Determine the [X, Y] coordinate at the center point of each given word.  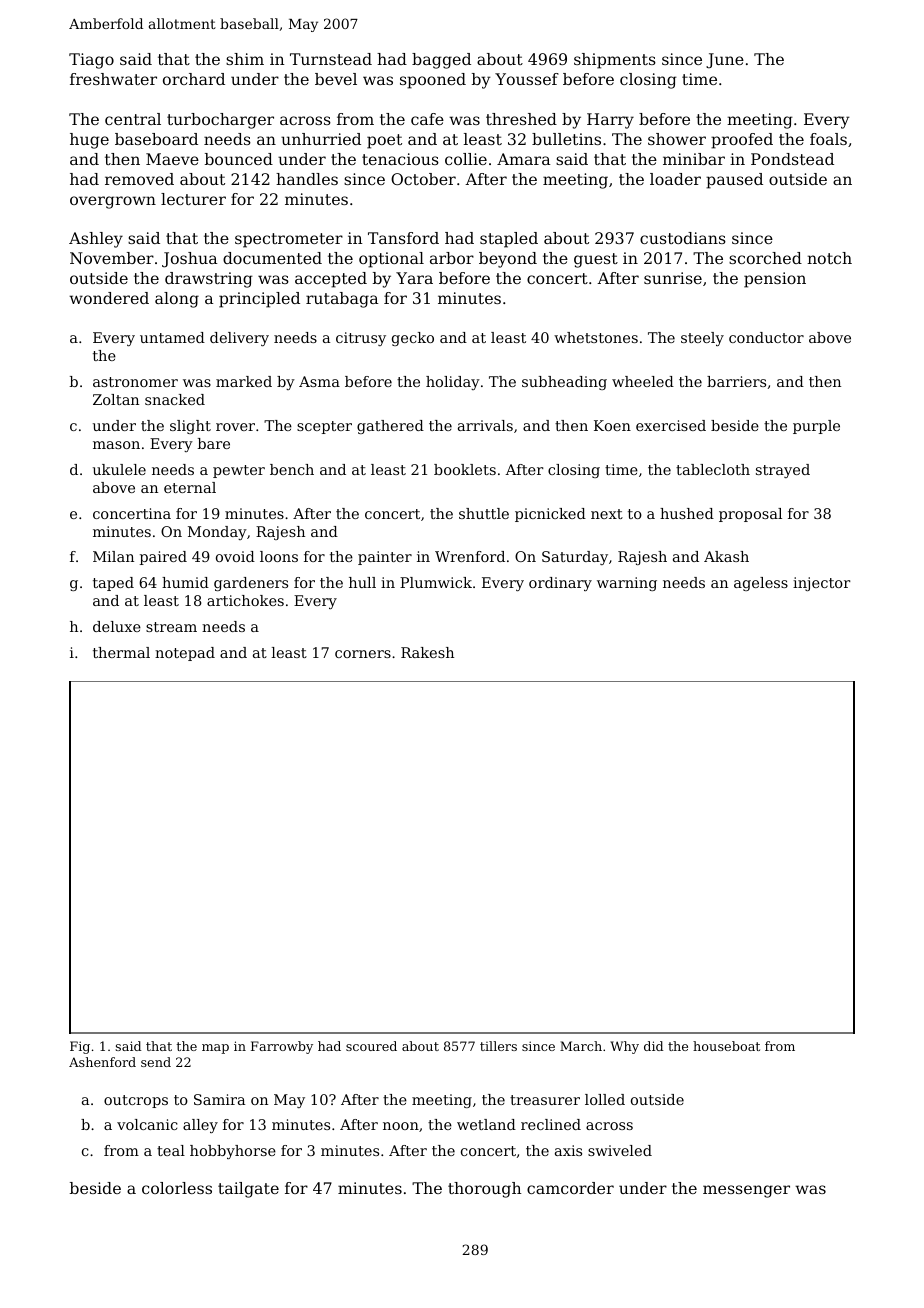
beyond [508, 260]
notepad [185, 654]
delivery [239, 339]
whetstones [596, 337]
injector [822, 584]
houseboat [726, 1046]
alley [200, 1126]
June [725, 61]
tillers [498, 1046]
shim [245, 59]
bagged [441, 61]
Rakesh [427, 652]
